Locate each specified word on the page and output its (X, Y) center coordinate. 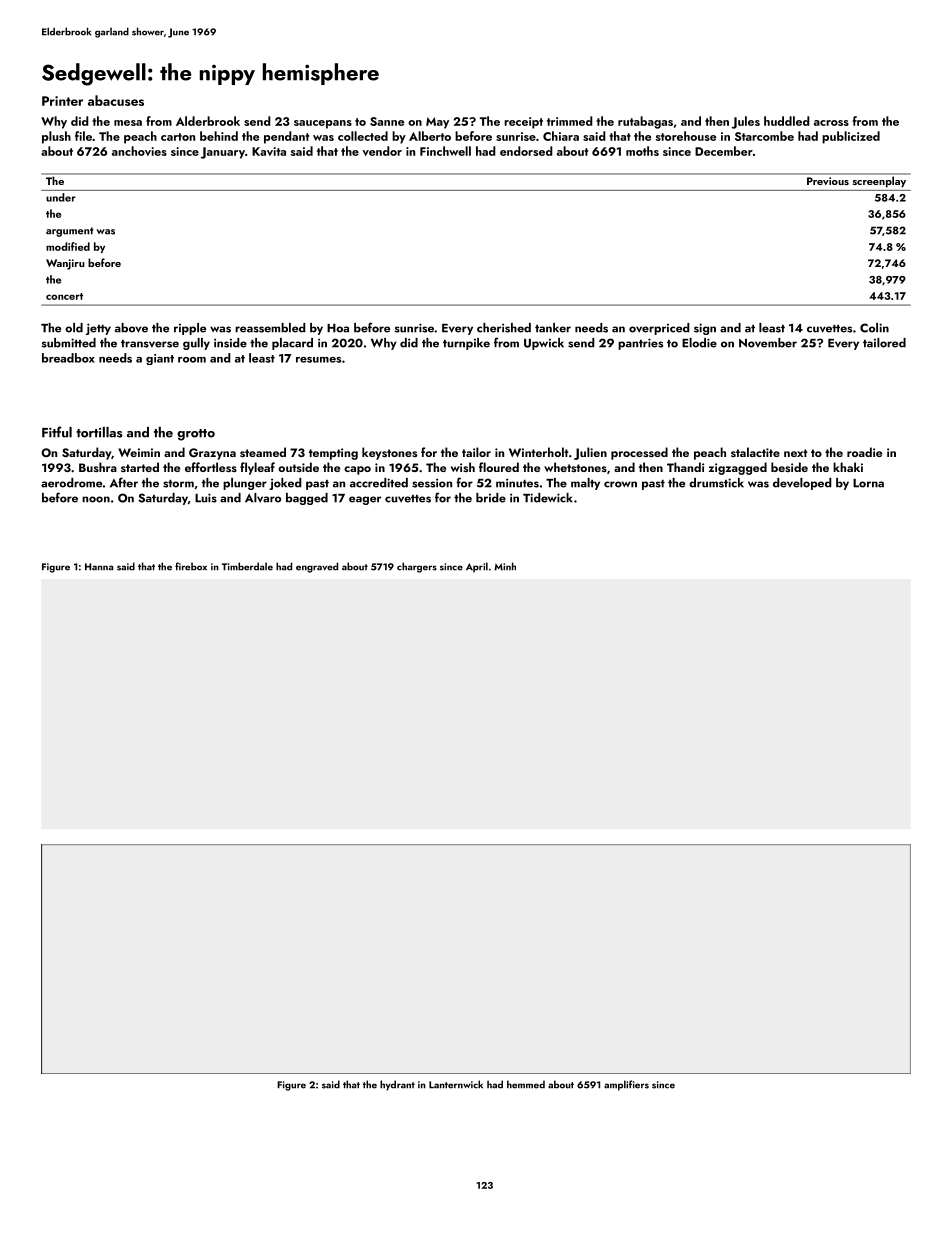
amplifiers (626, 1085)
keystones (389, 453)
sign (705, 329)
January (223, 153)
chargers (417, 567)
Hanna (99, 567)
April (477, 567)
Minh (505, 566)
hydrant (397, 1085)
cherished (504, 328)
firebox (191, 566)
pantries (640, 344)
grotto (196, 435)
